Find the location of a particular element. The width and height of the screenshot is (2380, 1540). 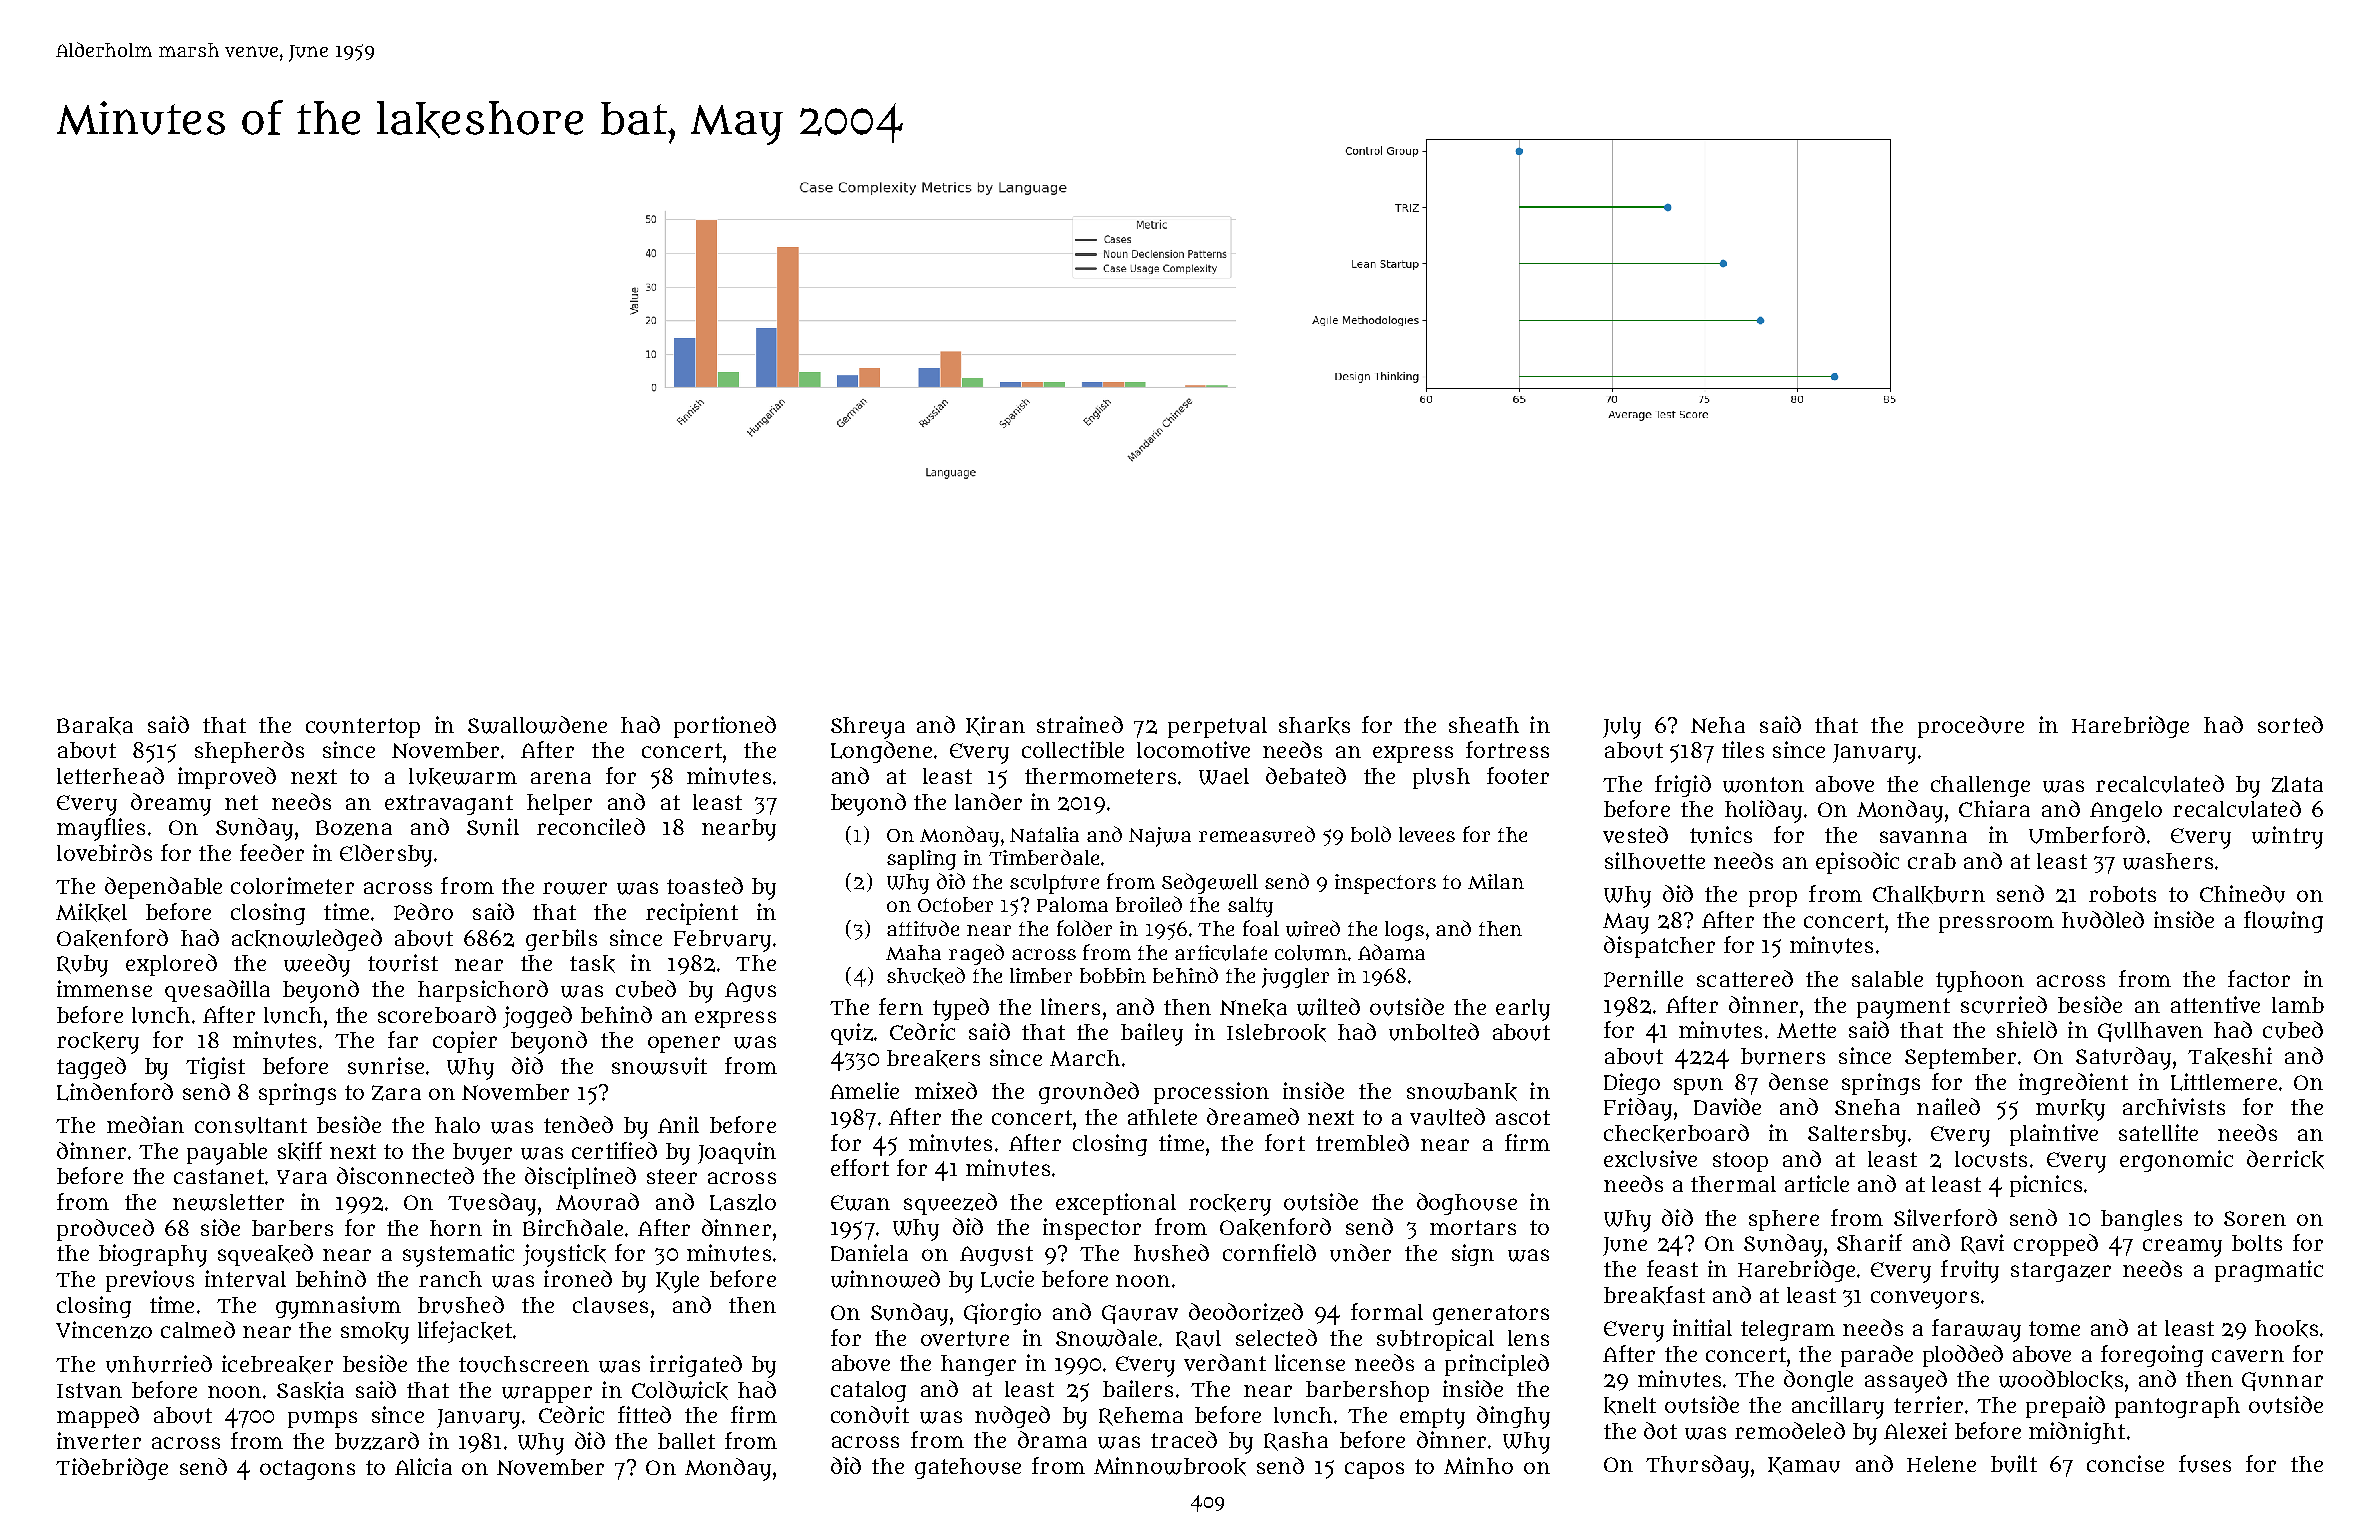

Chinedu is located at coordinates (2242, 894).
